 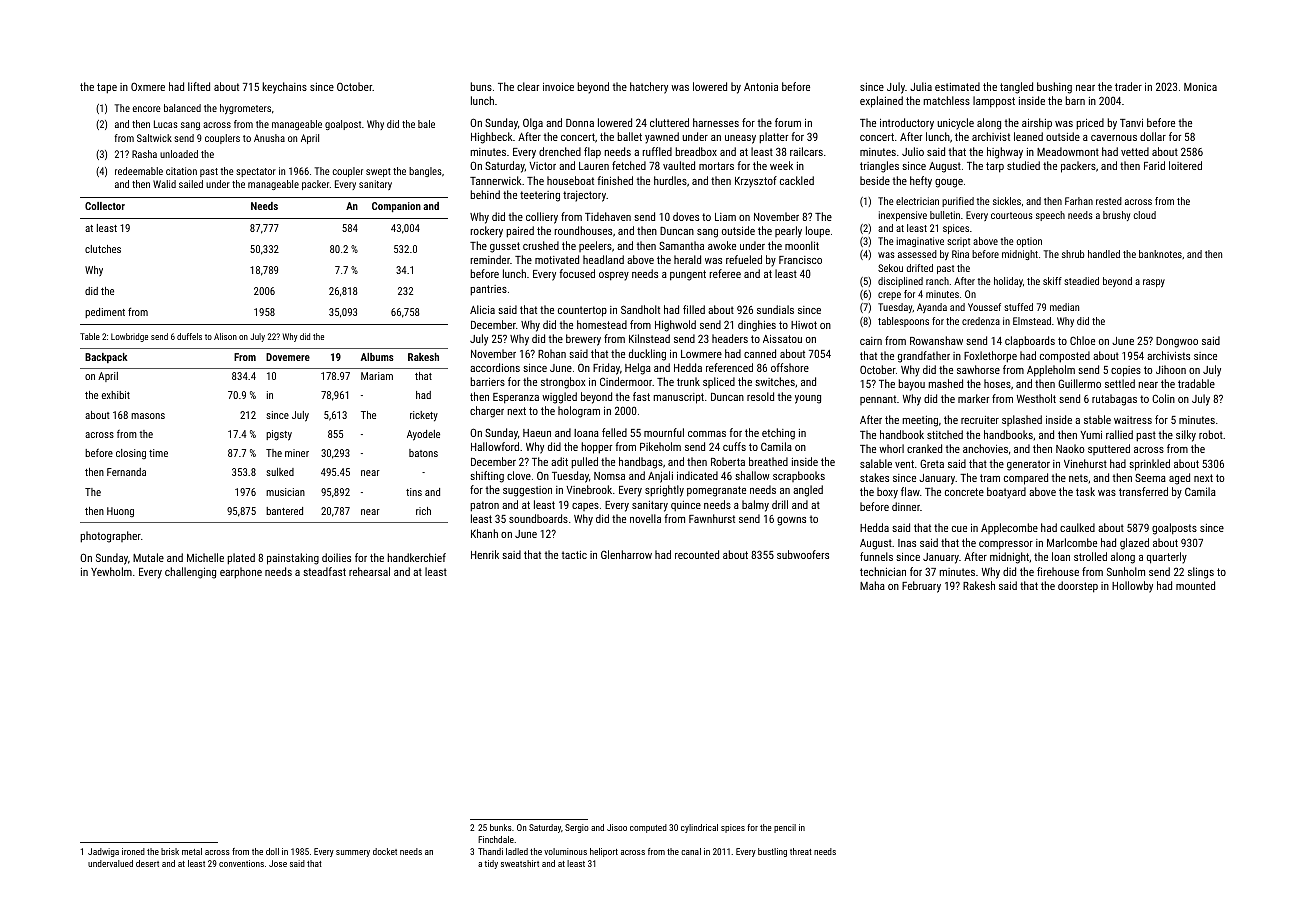 I want to click on ruffled, so click(x=657, y=151).
